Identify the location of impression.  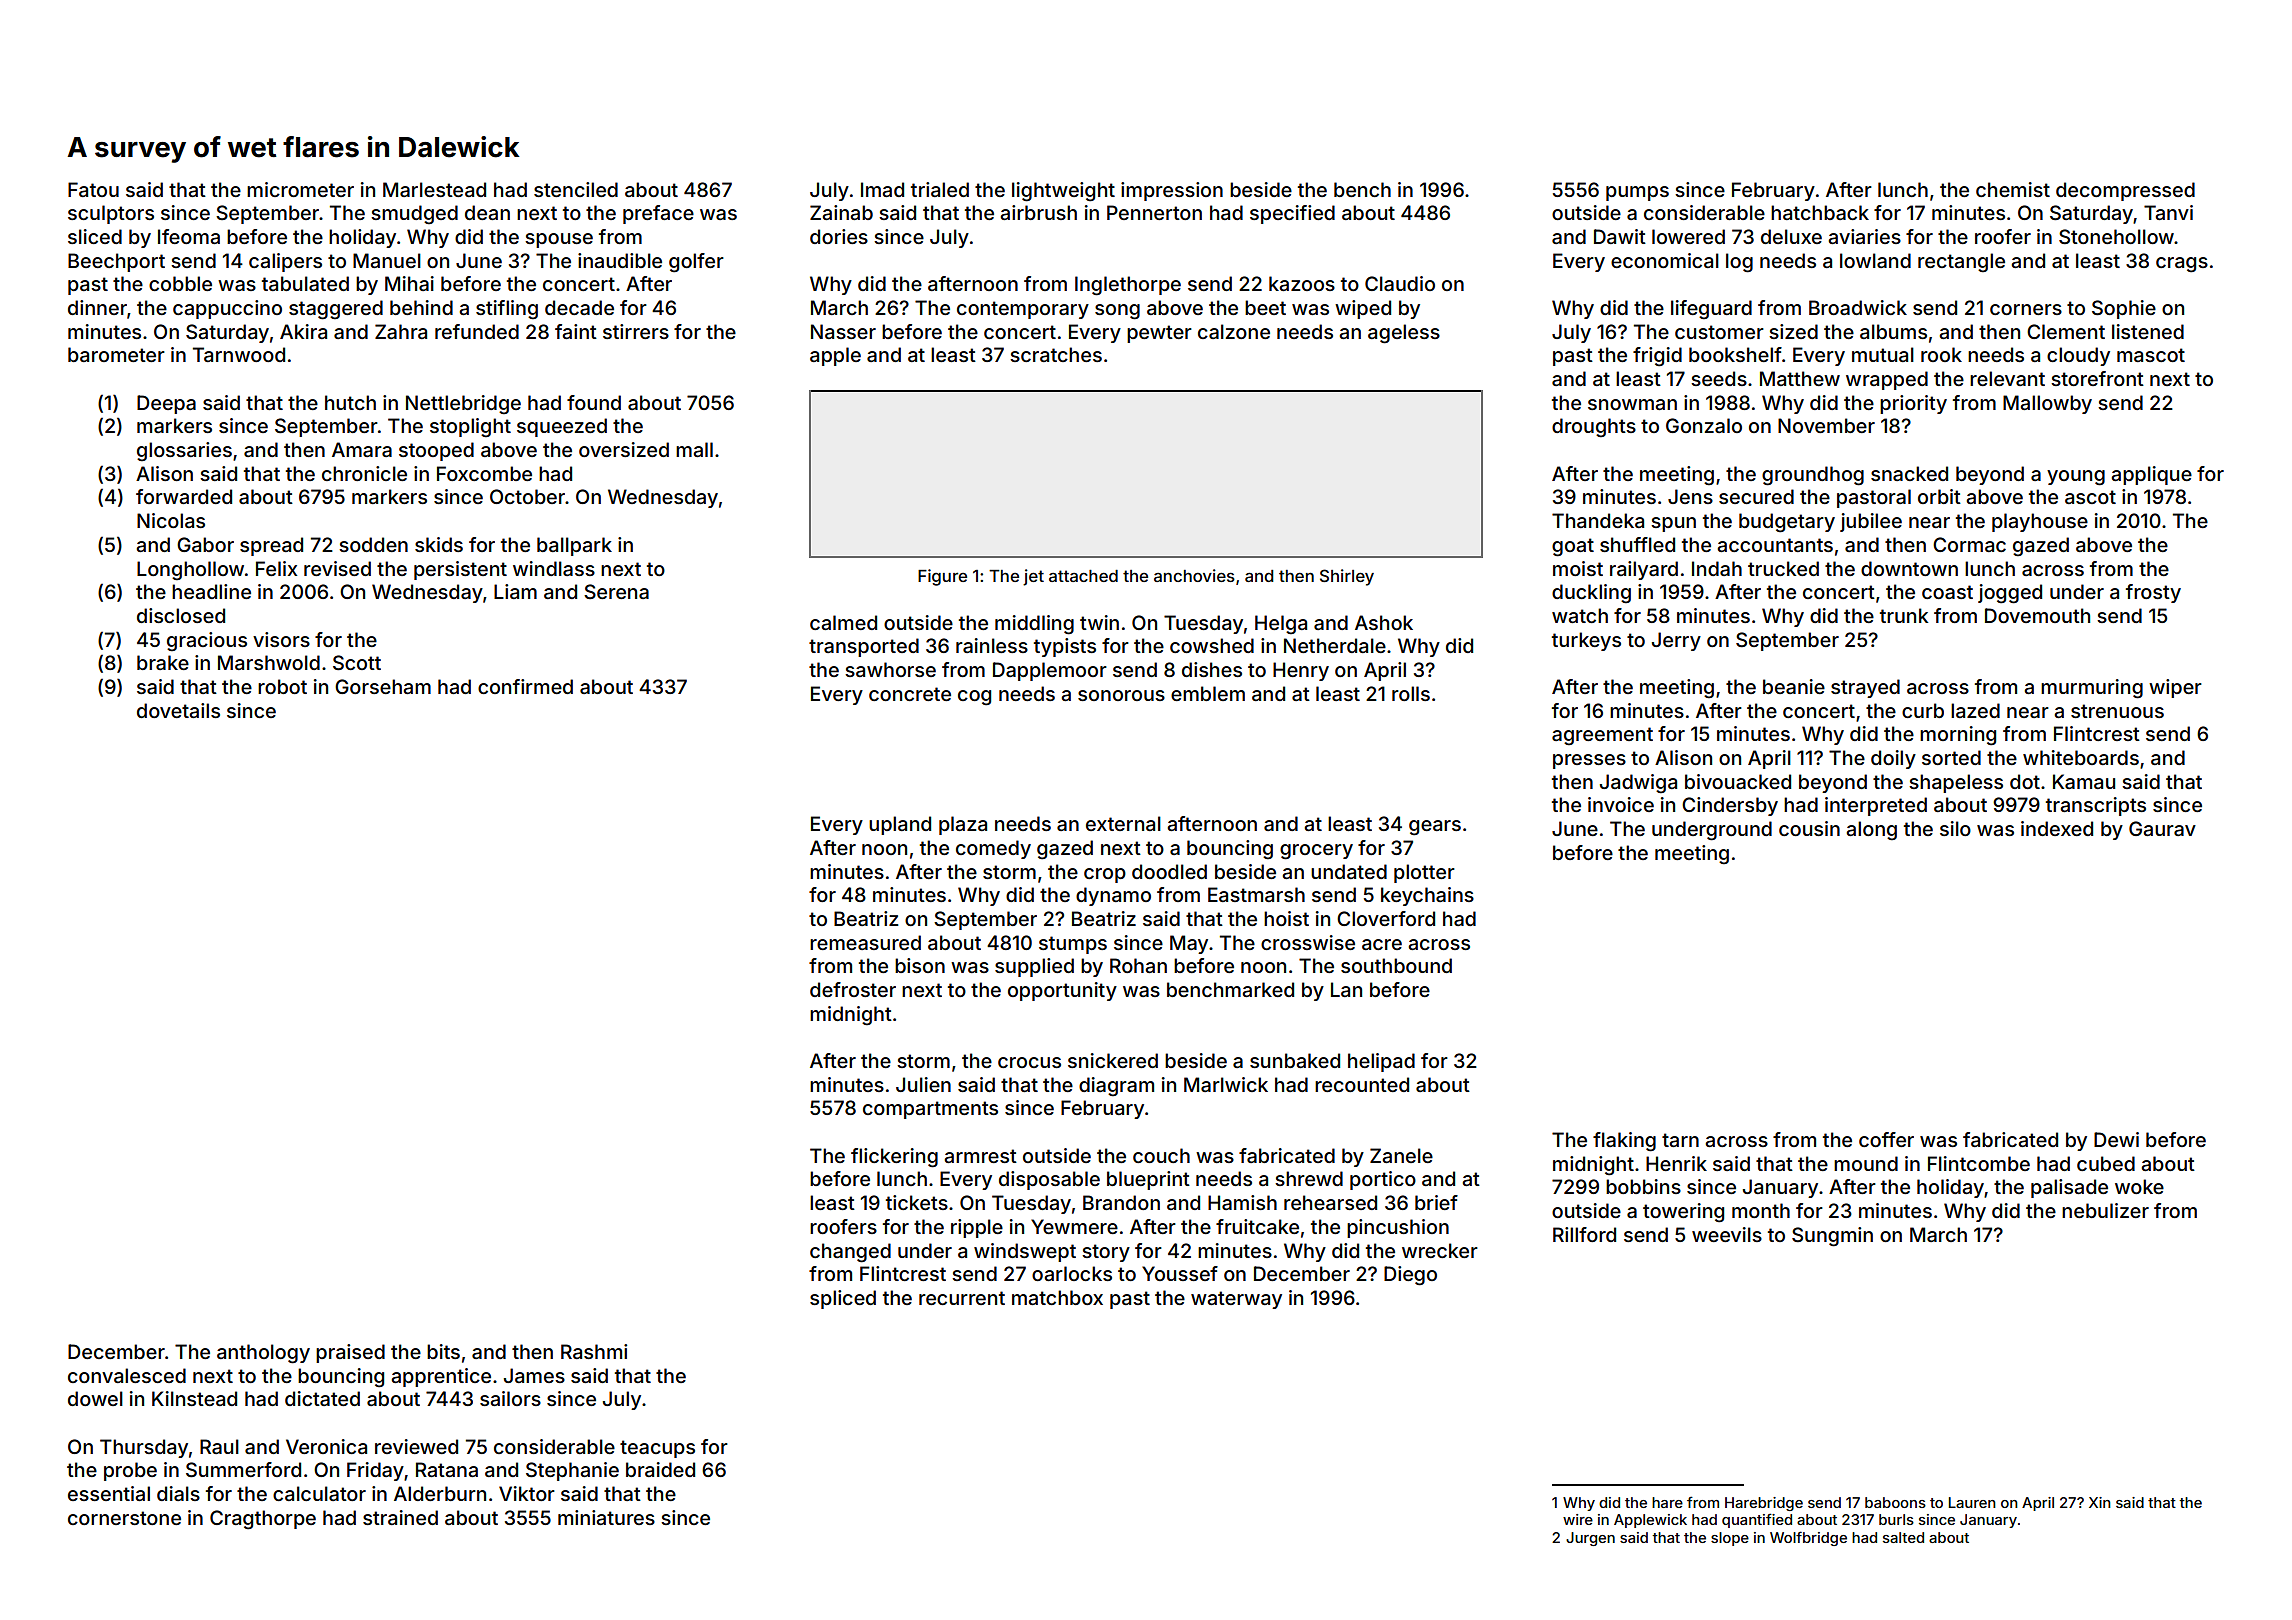
(1172, 191).
